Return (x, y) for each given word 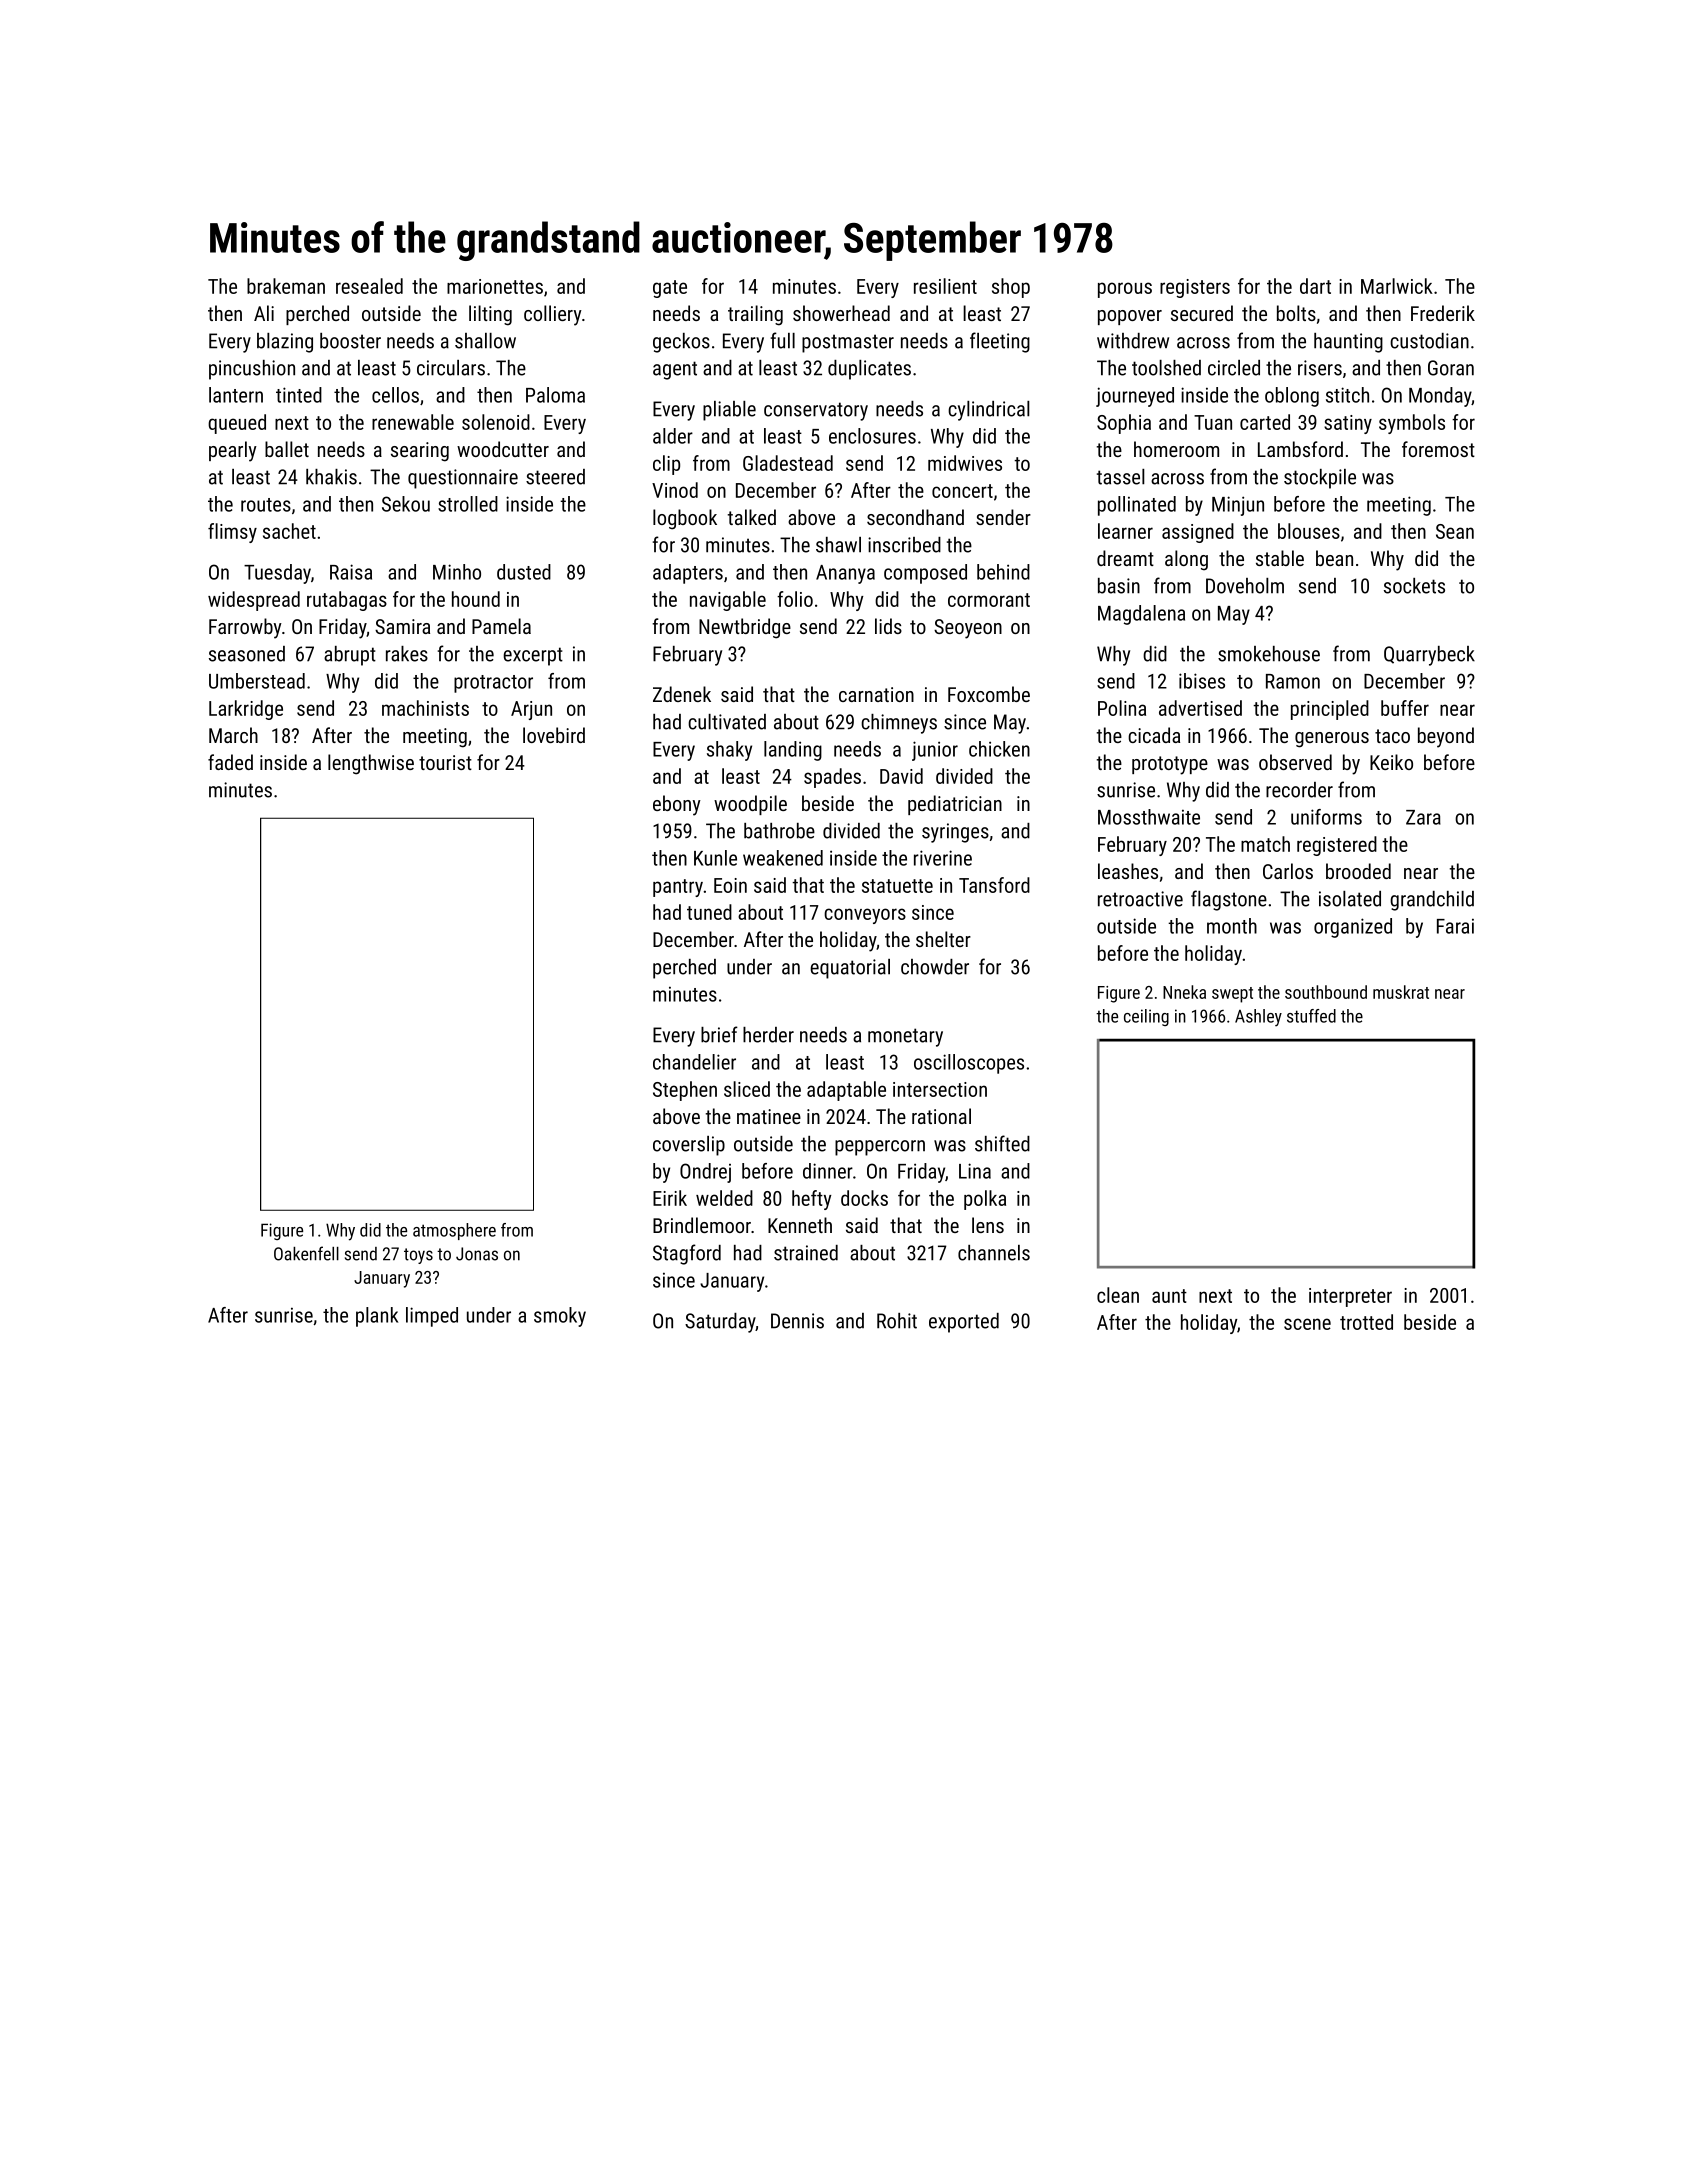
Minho (457, 572)
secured (1202, 313)
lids (888, 626)
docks (864, 1198)
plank (377, 1317)
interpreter (1350, 1297)
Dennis (797, 1321)
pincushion (252, 370)
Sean (1455, 531)
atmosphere (454, 1231)
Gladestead (788, 463)
